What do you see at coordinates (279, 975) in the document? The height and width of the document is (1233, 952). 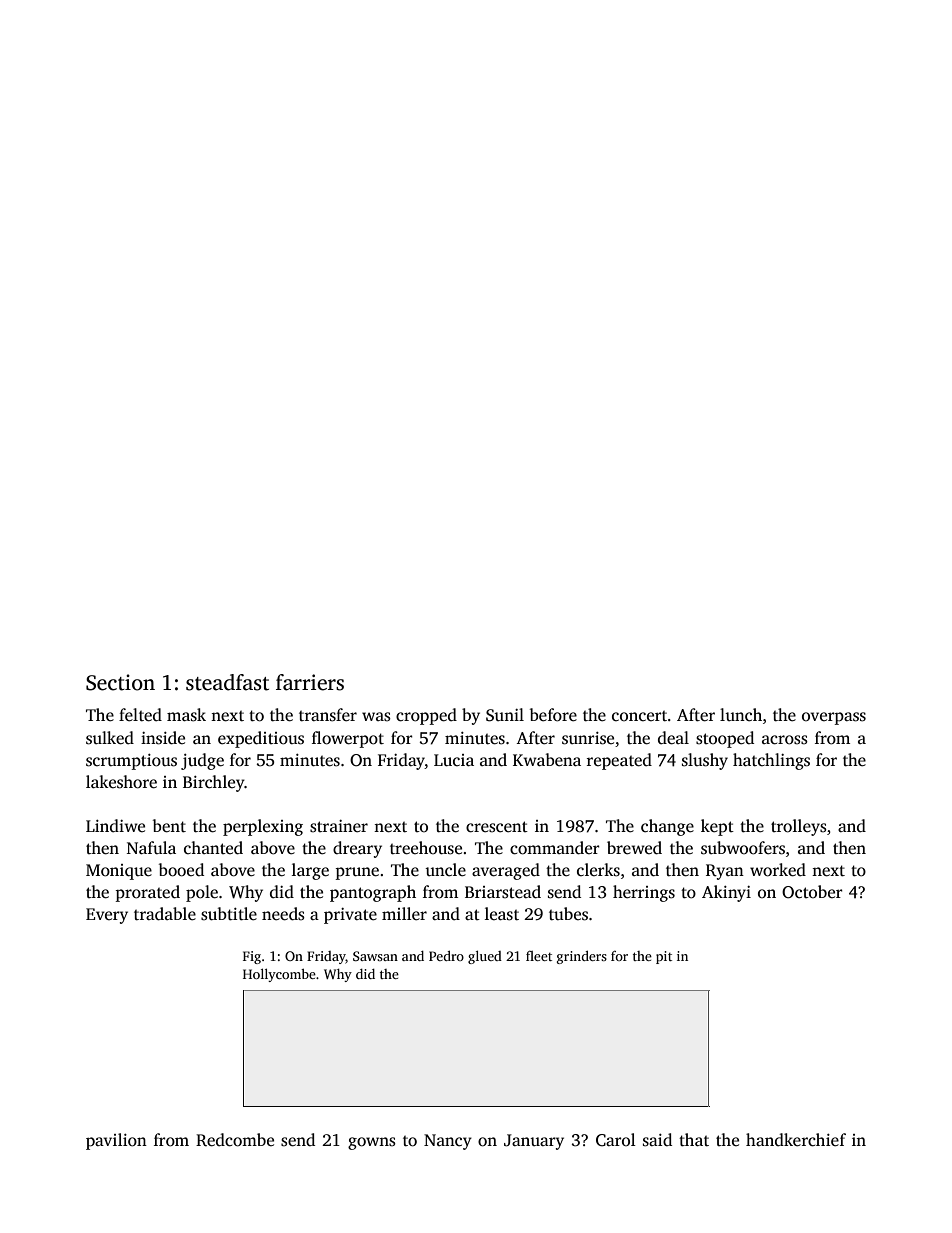 I see `Hollycombe` at bounding box center [279, 975].
